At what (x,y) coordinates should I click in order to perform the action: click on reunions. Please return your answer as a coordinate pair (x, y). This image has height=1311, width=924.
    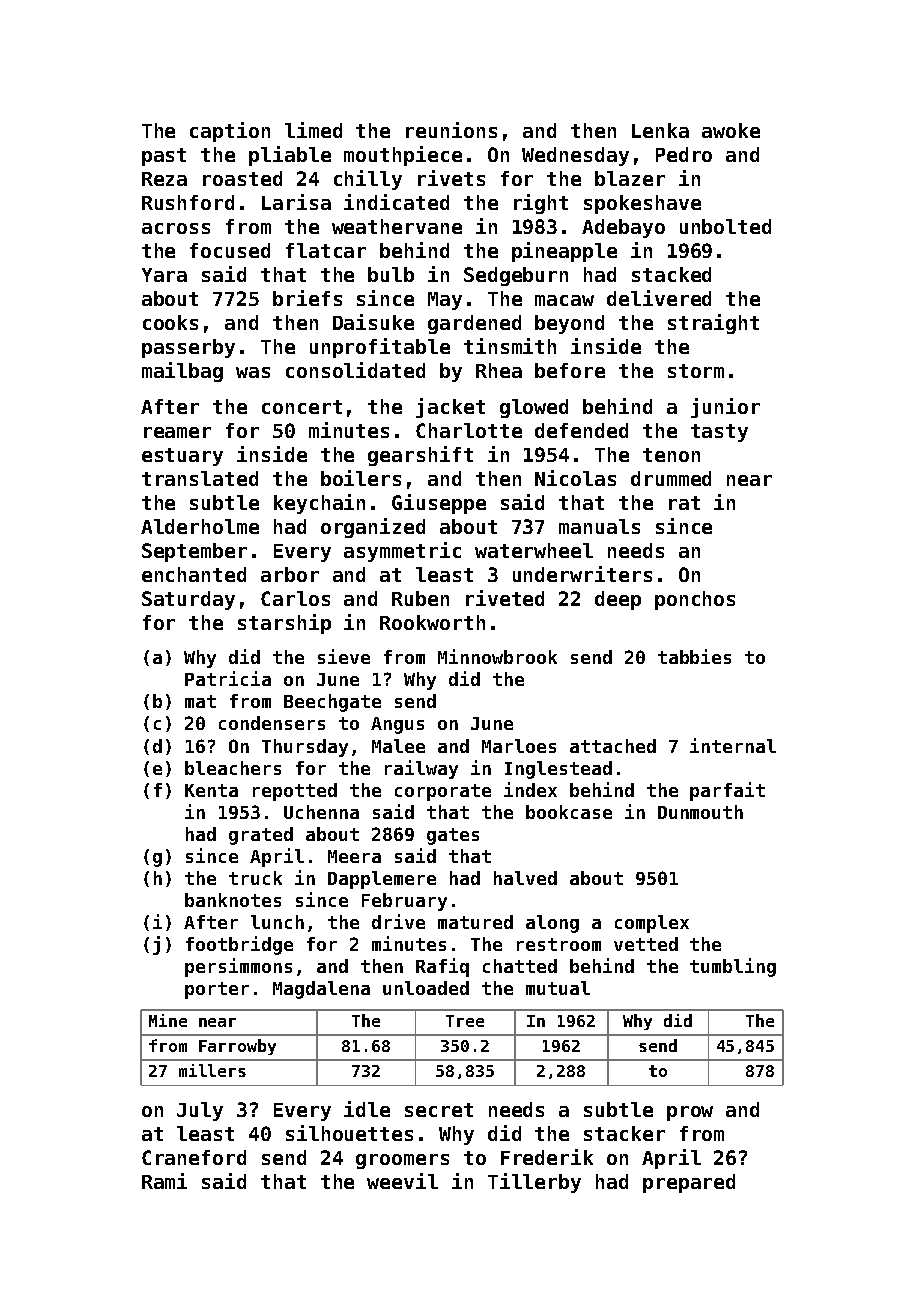
    Looking at the image, I should click on (451, 130).
